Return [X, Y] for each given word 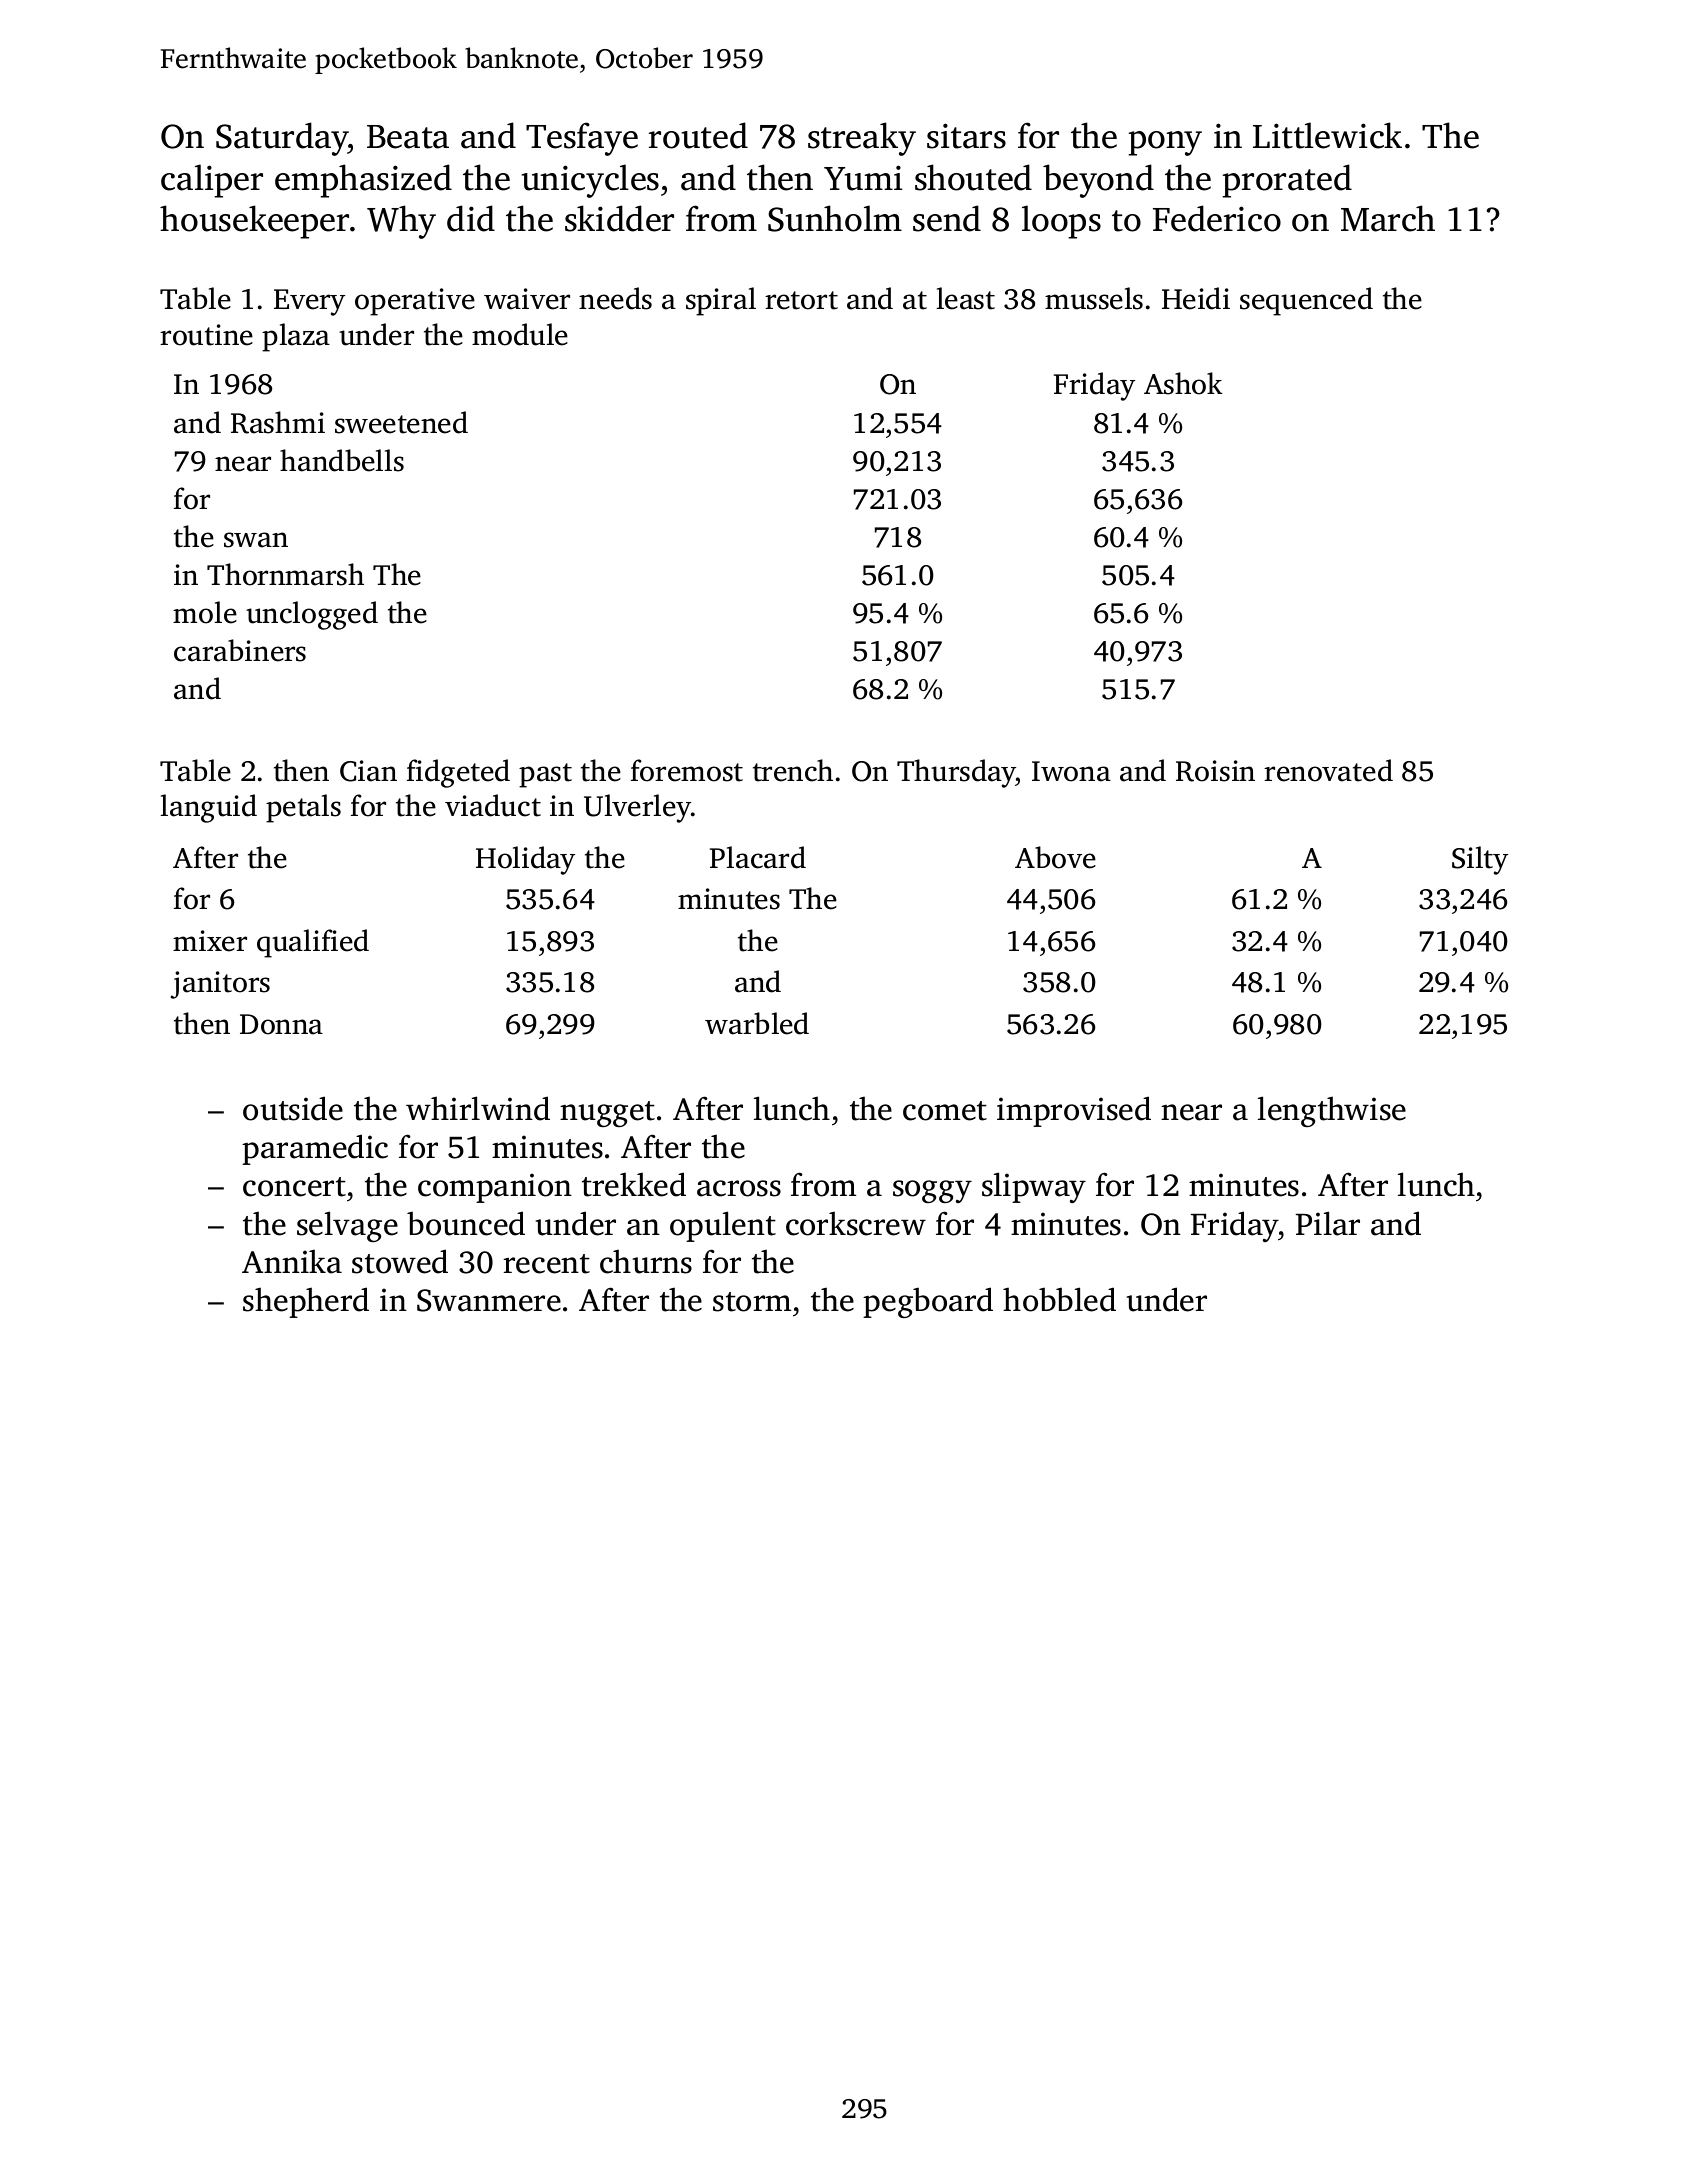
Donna [281, 1024]
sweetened [401, 422]
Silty [1480, 860]
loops [1061, 222]
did [471, 218]
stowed [400, 1261]
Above [1055, 857]
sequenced [1306, 301]
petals [303, 808]
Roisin [1215, 771]
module [520, 334]
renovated [1328, 770]
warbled [757, 1023]
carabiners [240, 650]
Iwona [1071, 771]
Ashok [1183, 383]
